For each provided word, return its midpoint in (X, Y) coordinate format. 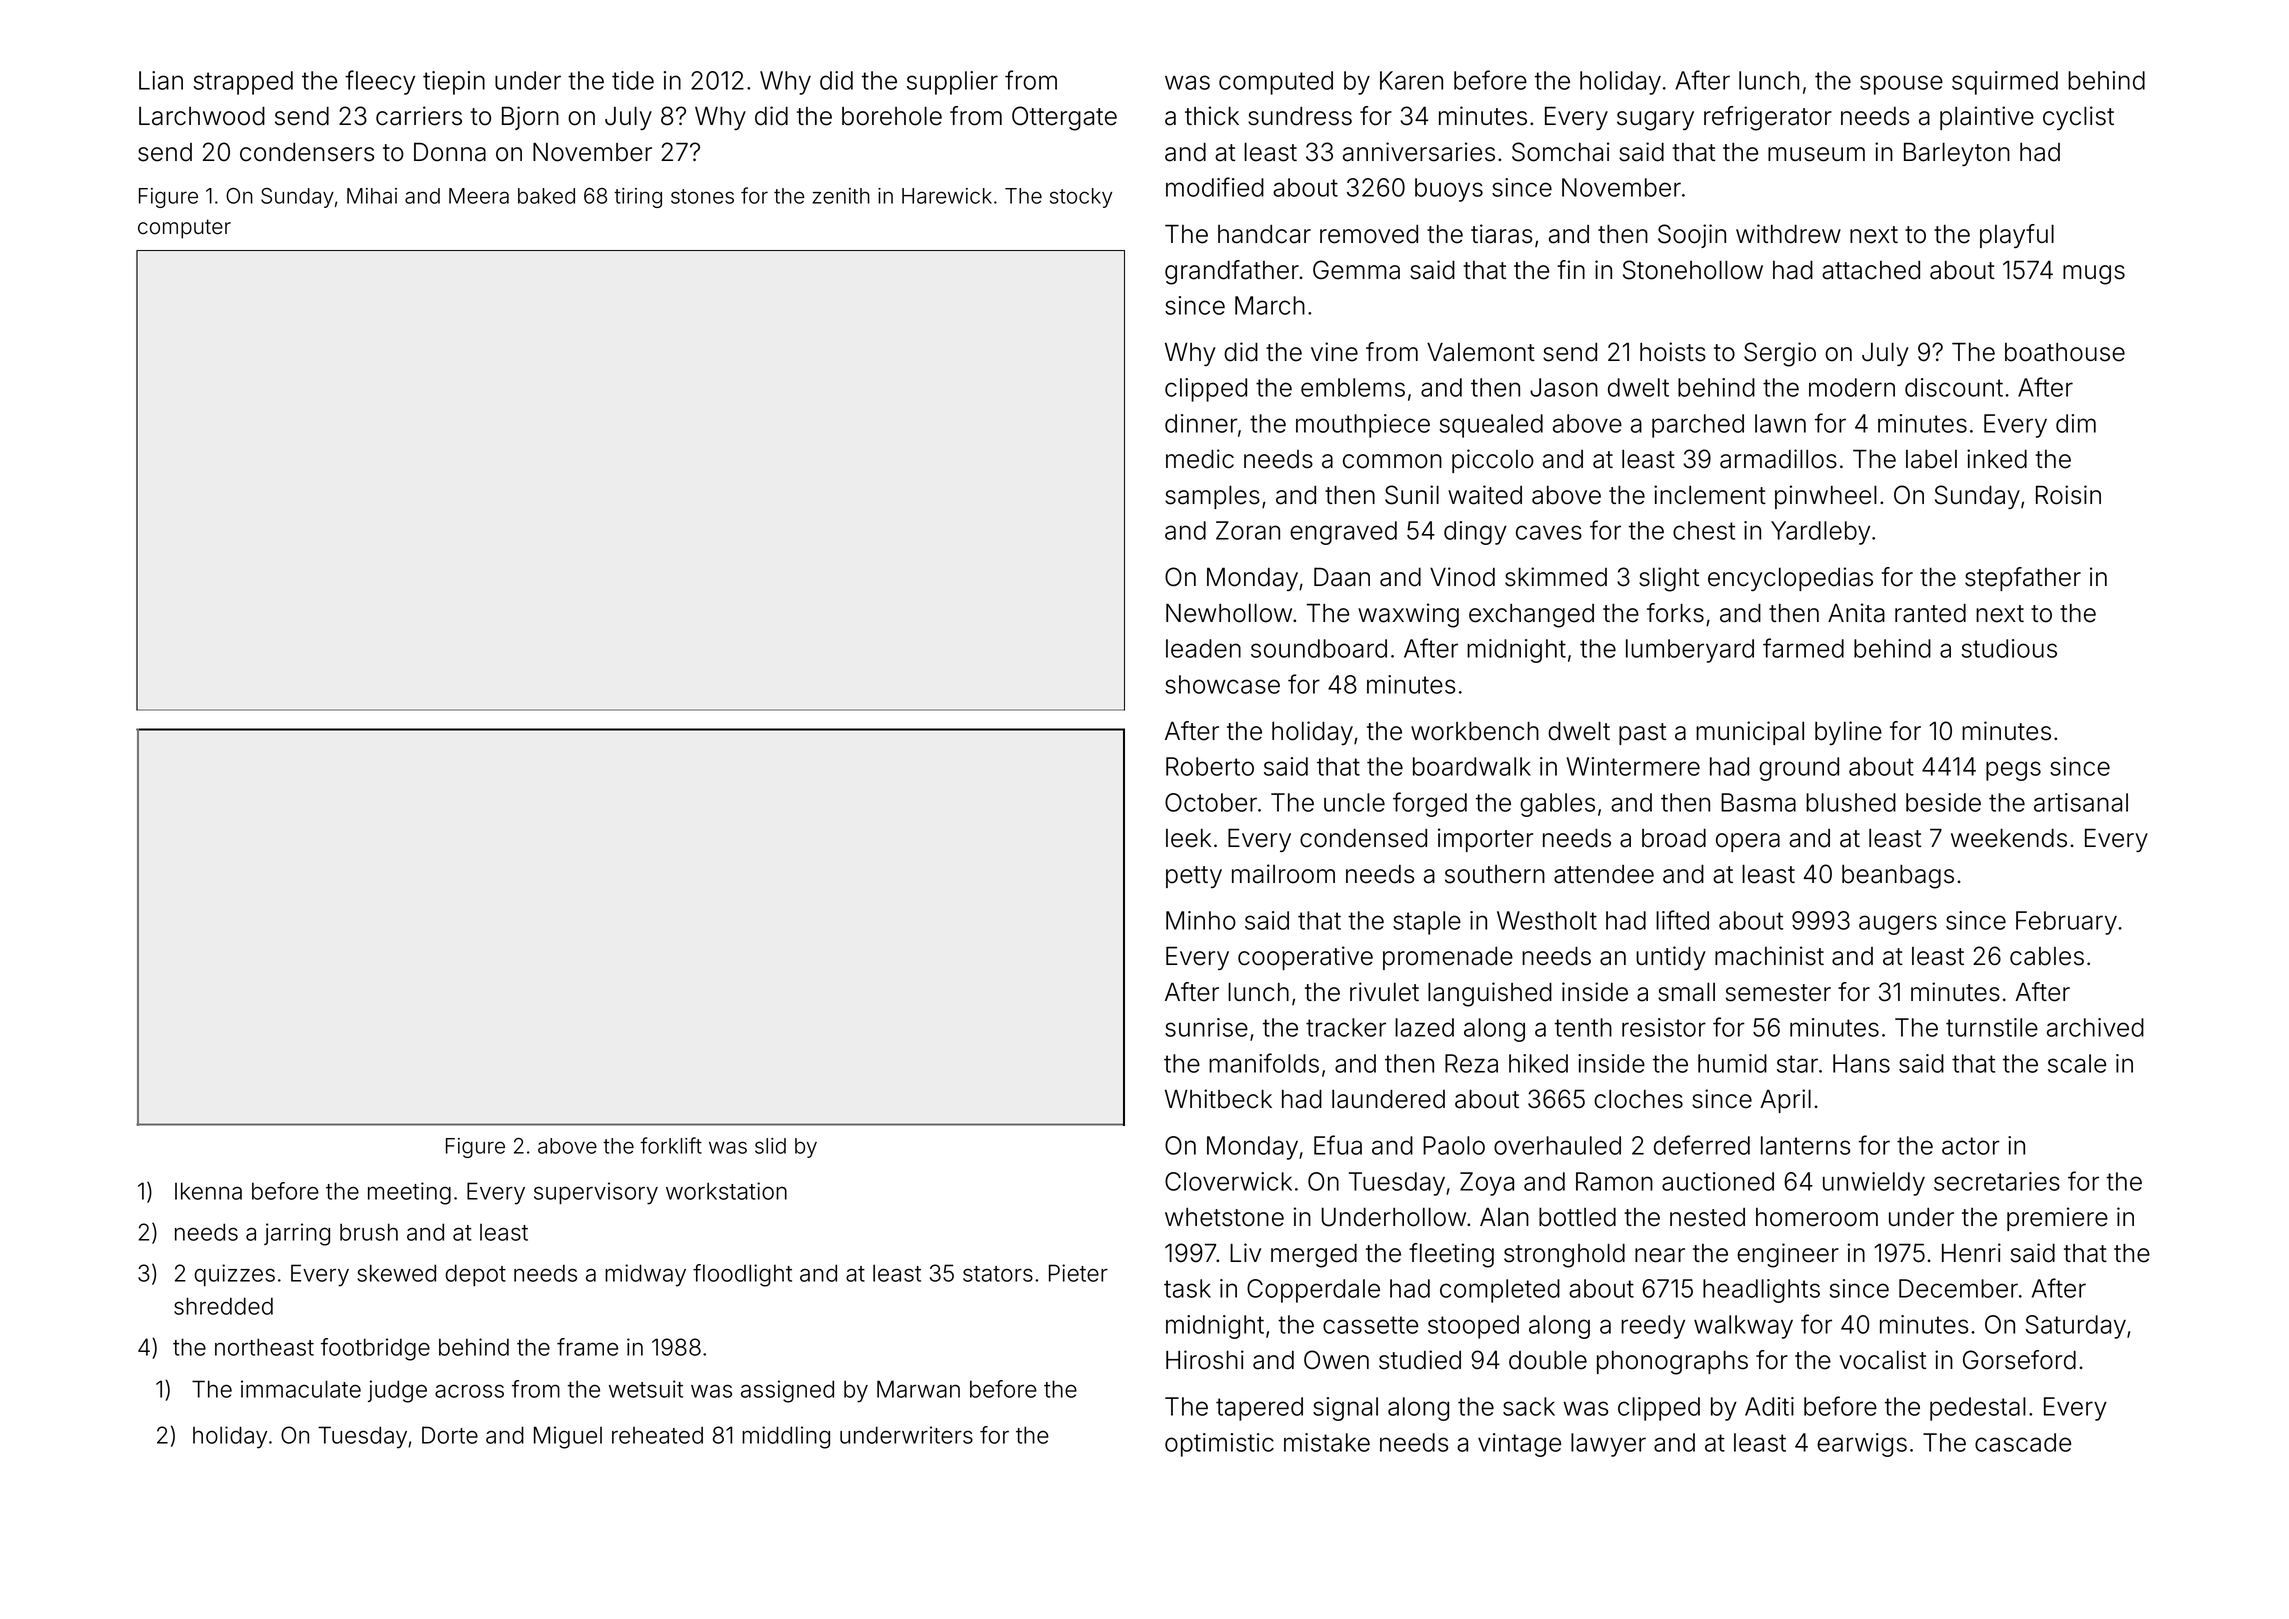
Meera (479, 196)
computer (184, 229)
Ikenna (208, 1191)
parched (1698, 426)
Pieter (1078, 1273)
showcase (1222, 684)
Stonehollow (1693, 270)
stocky (1081, 198)
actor (1971, 1146)
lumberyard (1690, 651)
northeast (264, 1347)
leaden (1203, 648)
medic (1200, 459)
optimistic (1219, 1445)
